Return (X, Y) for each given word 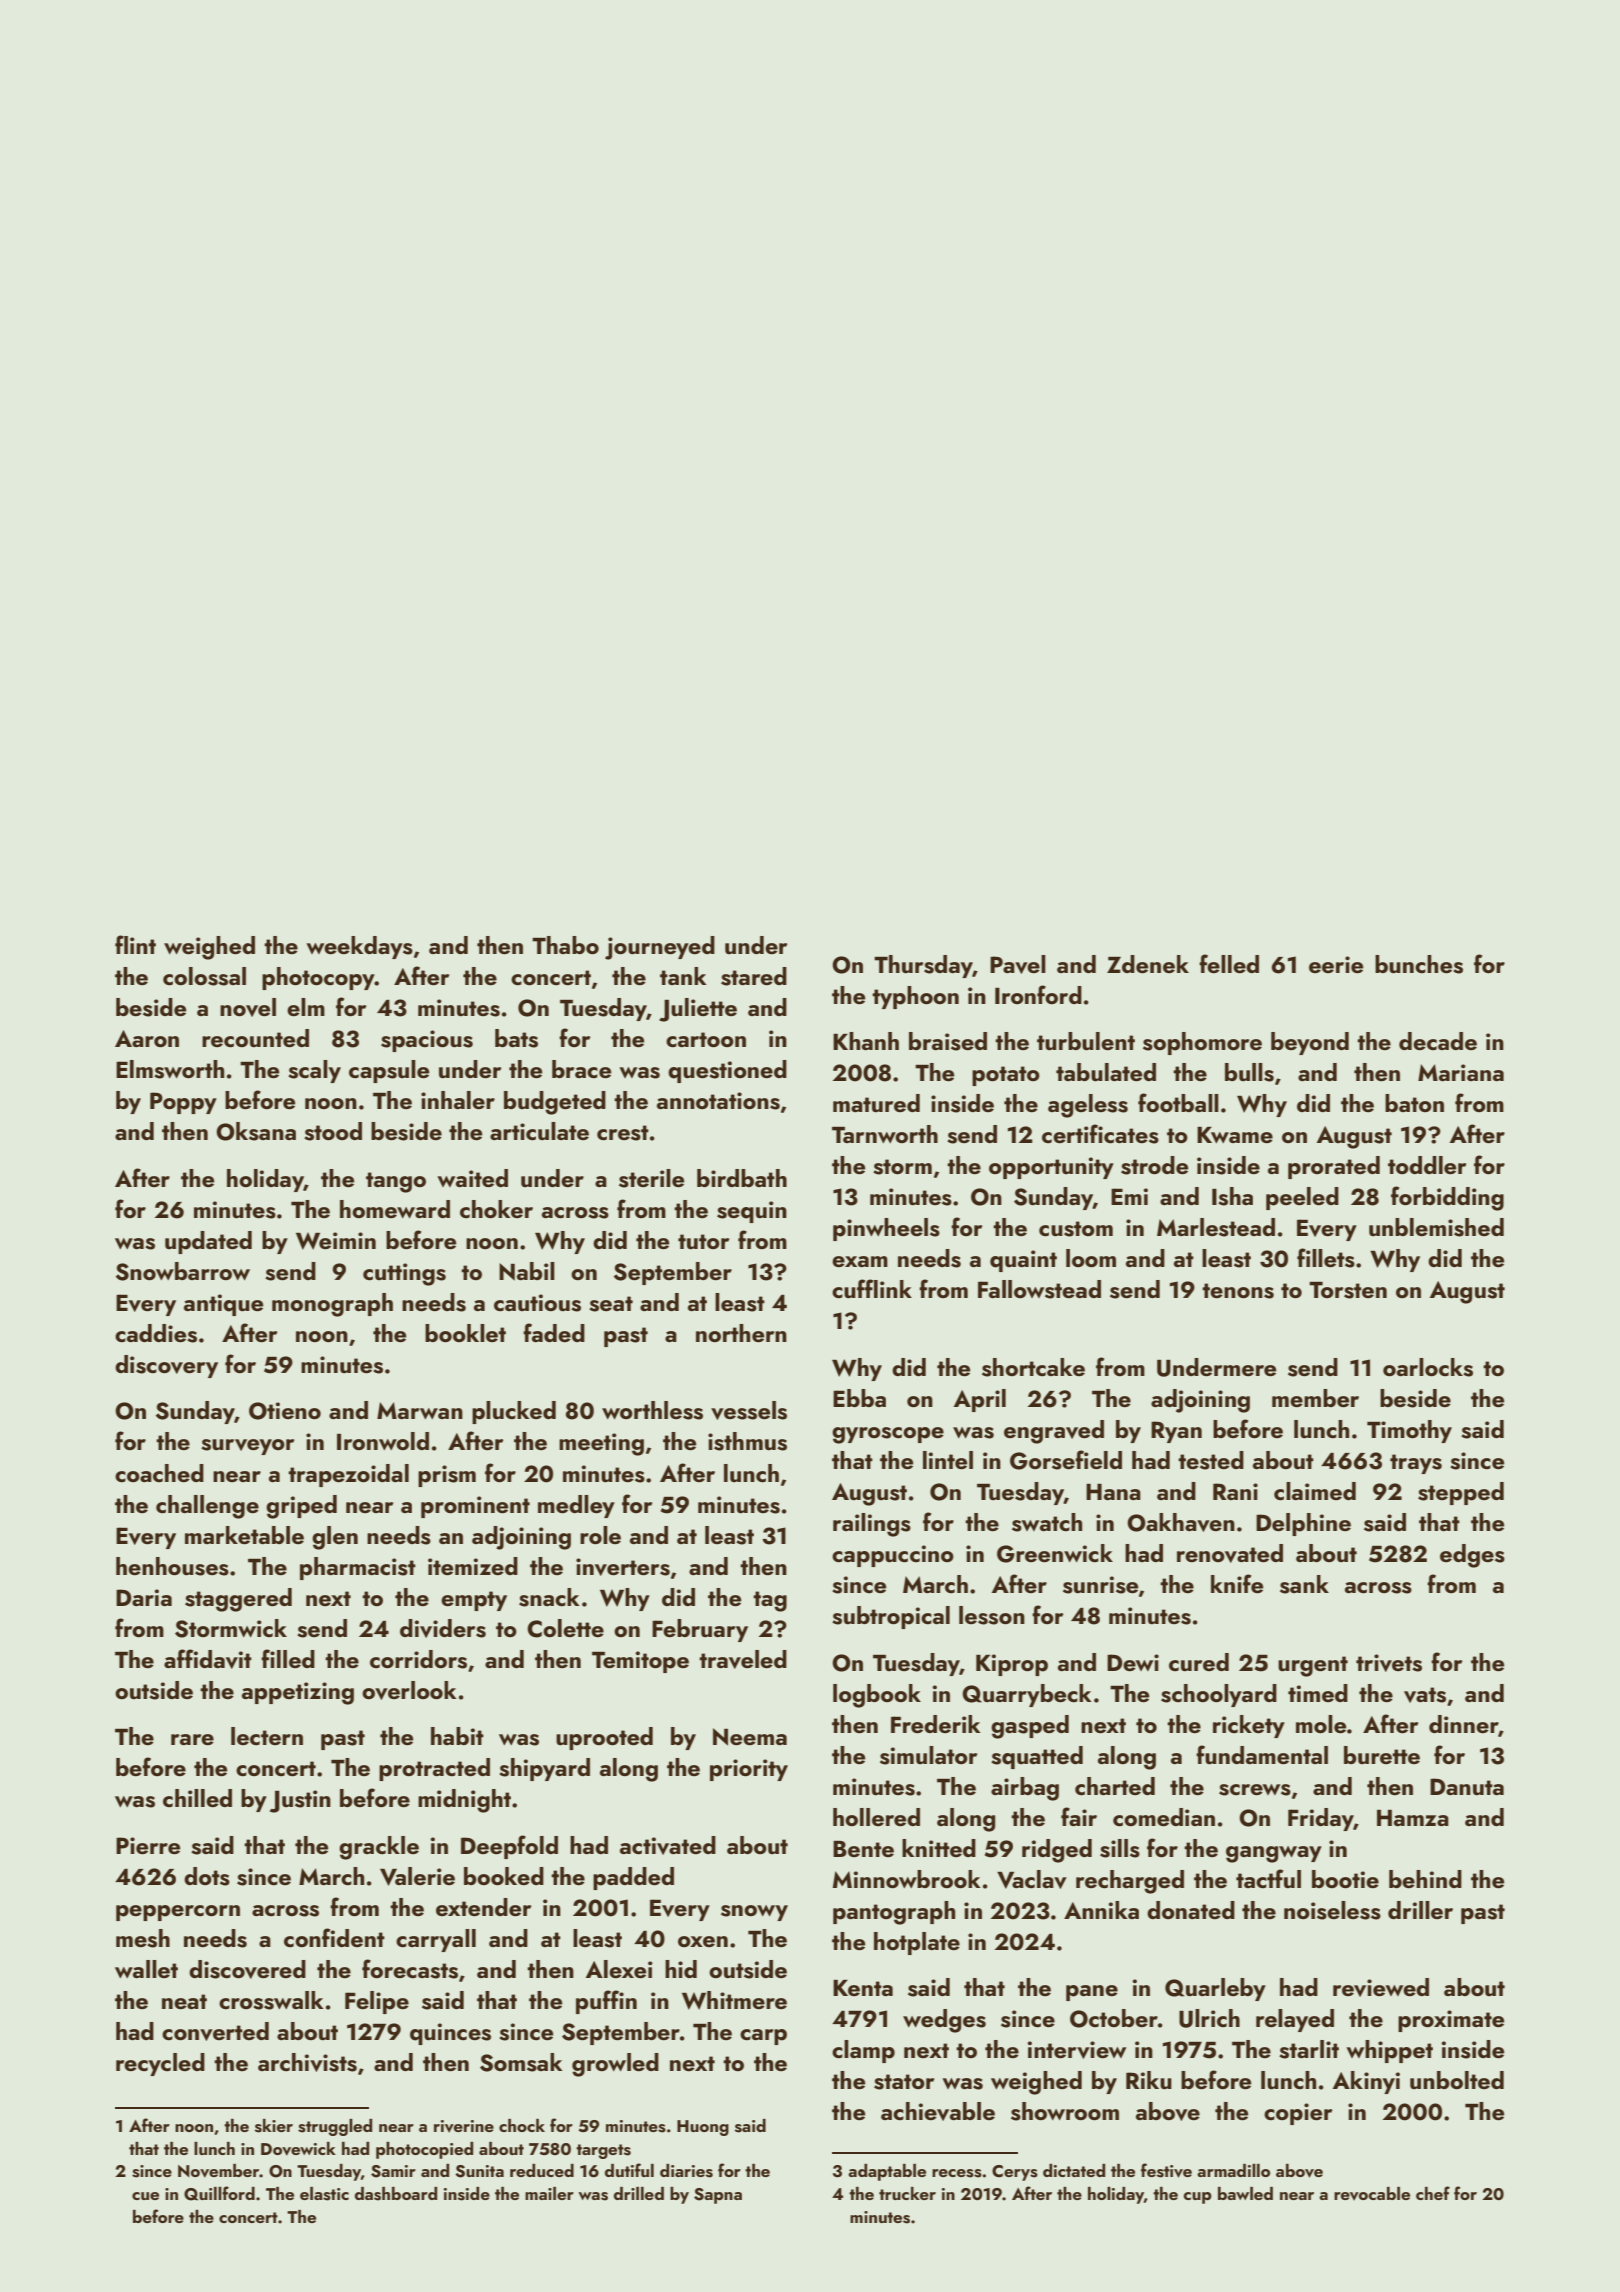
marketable (244, 1535)
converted (215, 2031)
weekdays (359, 947)
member (1315, 1398)
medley (576, 1506)
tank (683, 976)
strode (1154, 1165)
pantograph (894, 1913)
